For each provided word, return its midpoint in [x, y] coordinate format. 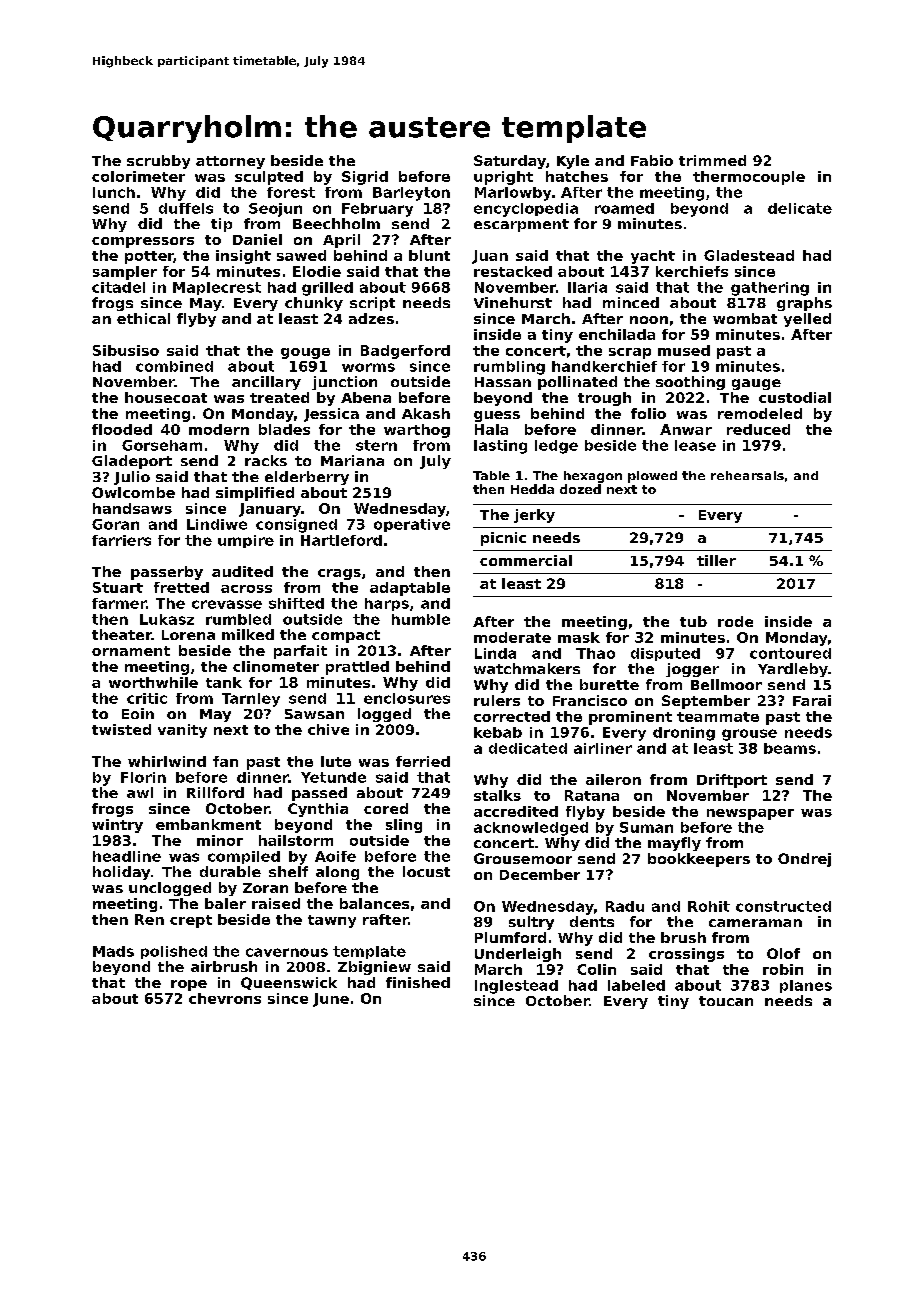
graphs [804, 304]
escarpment [521, 225]
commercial [526, 560]
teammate [718, 717]
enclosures [407, 698]
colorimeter [138, 176]
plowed [652, 477]
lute [336, 761]
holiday [121, 873]
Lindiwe [217, 524]
